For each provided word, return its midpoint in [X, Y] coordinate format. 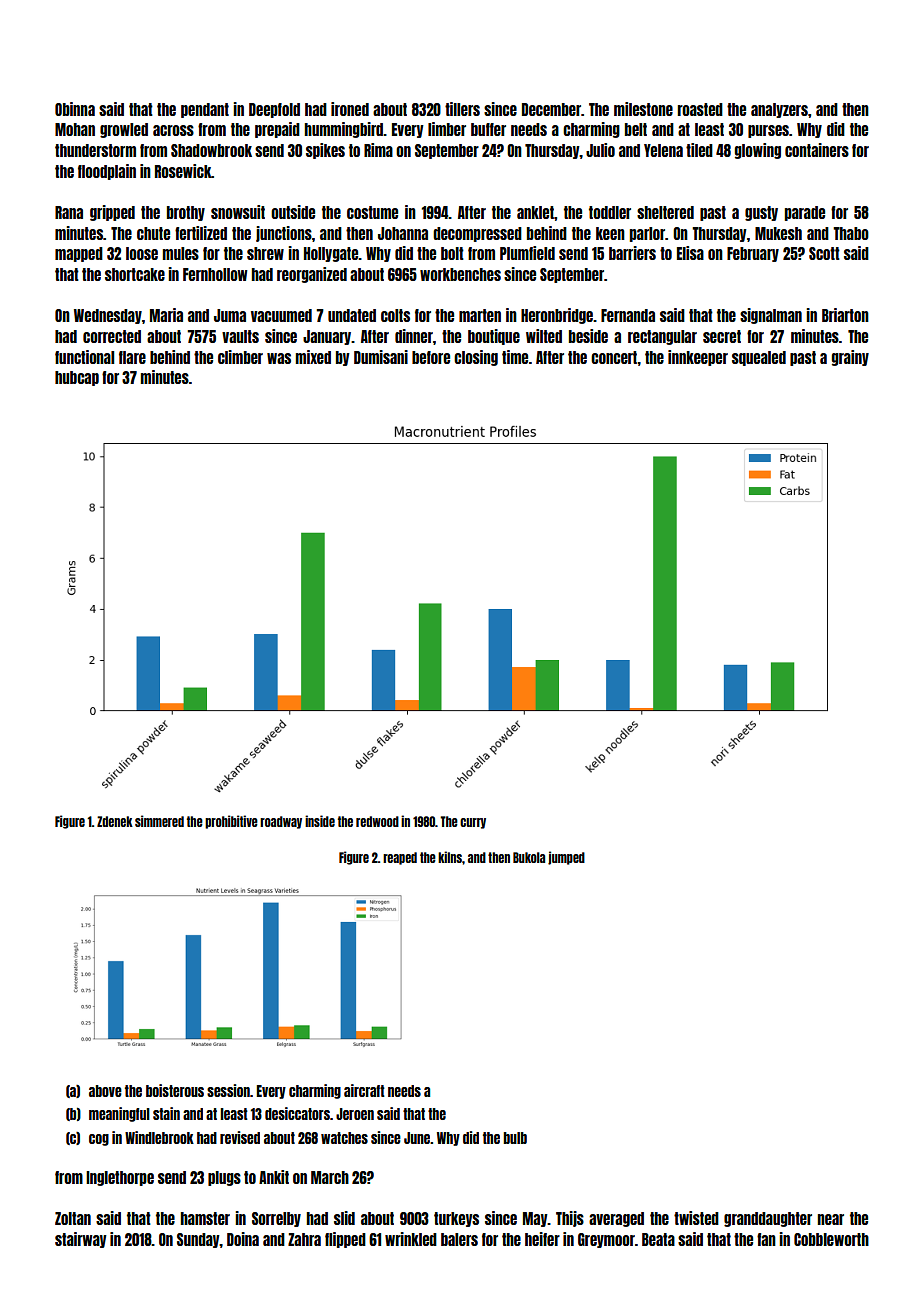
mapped [79, 254]
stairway [81, 1240]
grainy [850, 358]
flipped [345, 1240]
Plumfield [527, 253]
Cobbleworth [831, 1239]
